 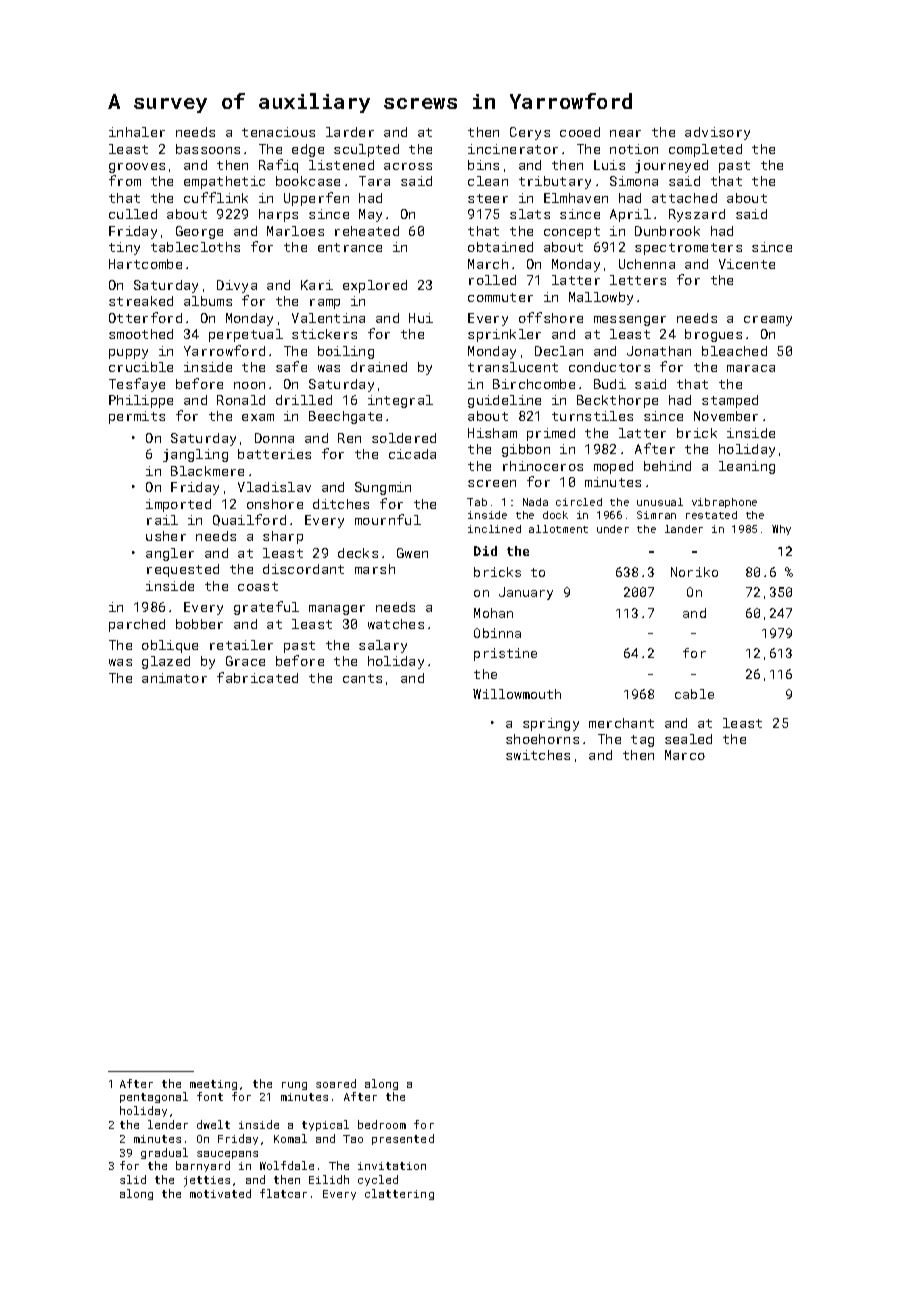 What do you see at coordinates (141, 401) in the document?
I see `Philippe` at bounding box center [141, 401].
